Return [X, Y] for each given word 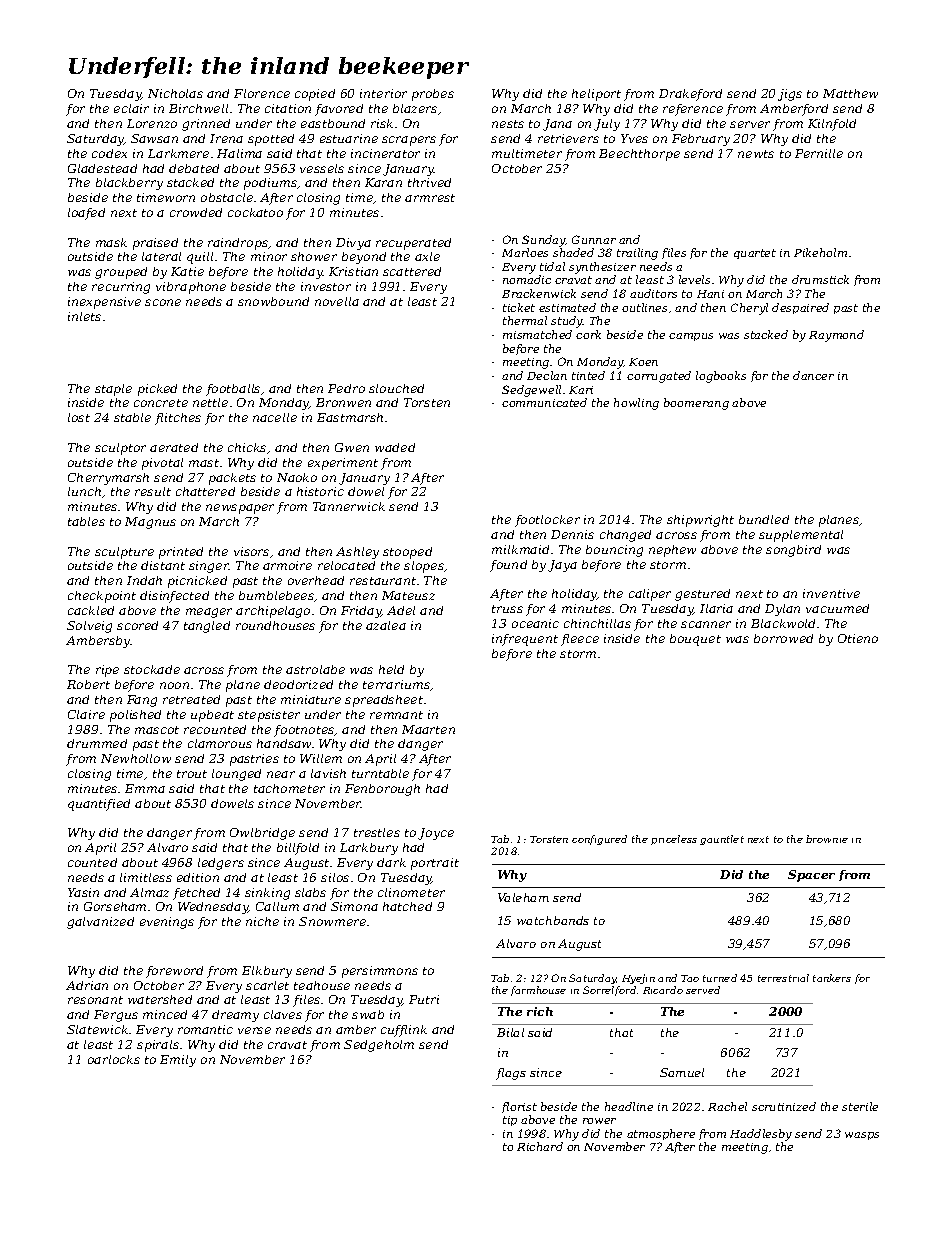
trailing [637, 254]
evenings [167, 923]
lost [79, 417]
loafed [86, 214]
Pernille [819, 153]
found [508, 566]
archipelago [273, 612]
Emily [178, 1061]
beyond [364, 258]
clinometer [411, 892]
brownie [827, 839]
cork [588, 334]
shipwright [700, 521]
